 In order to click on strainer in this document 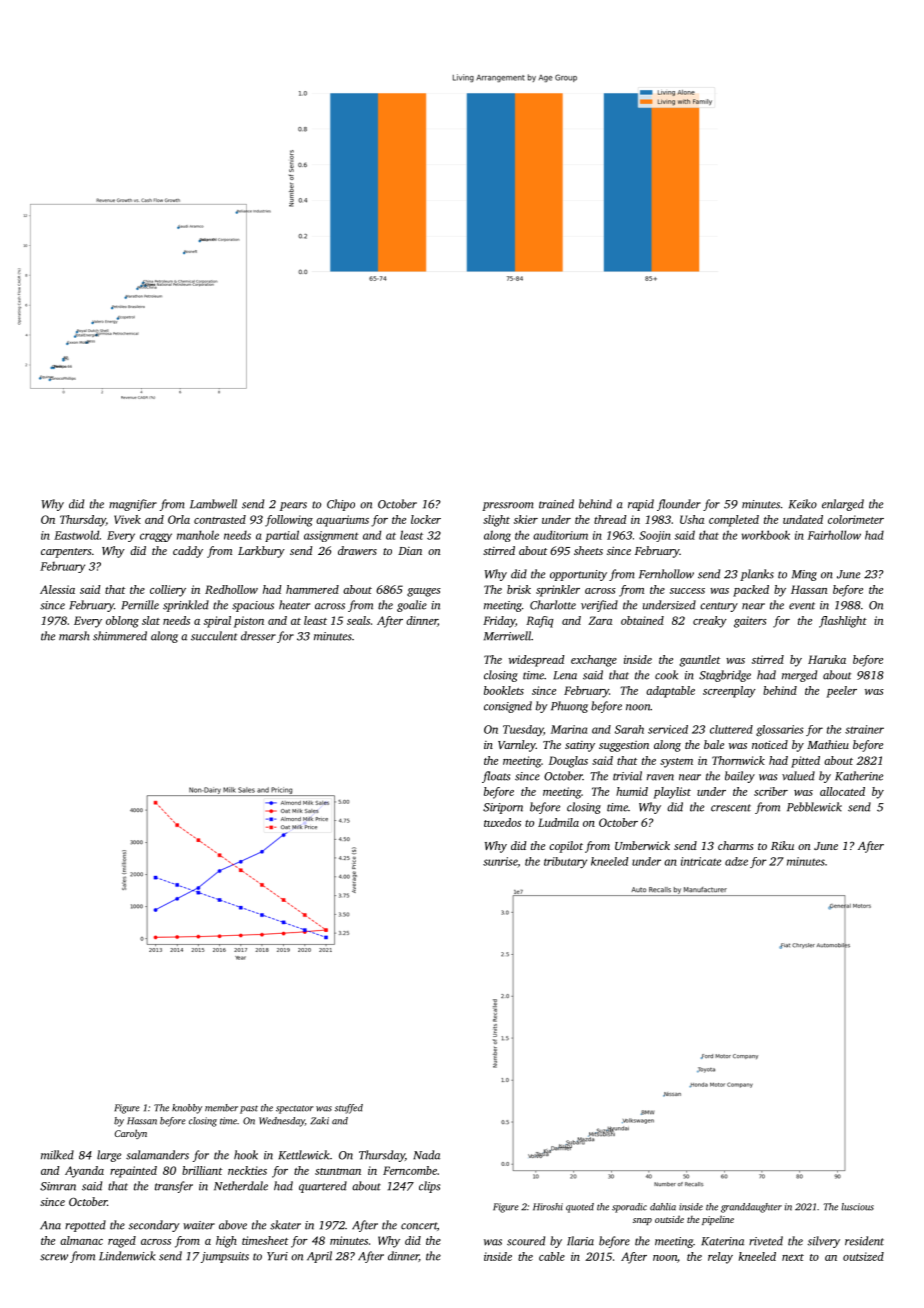, I will do `click(864, 729)`.
